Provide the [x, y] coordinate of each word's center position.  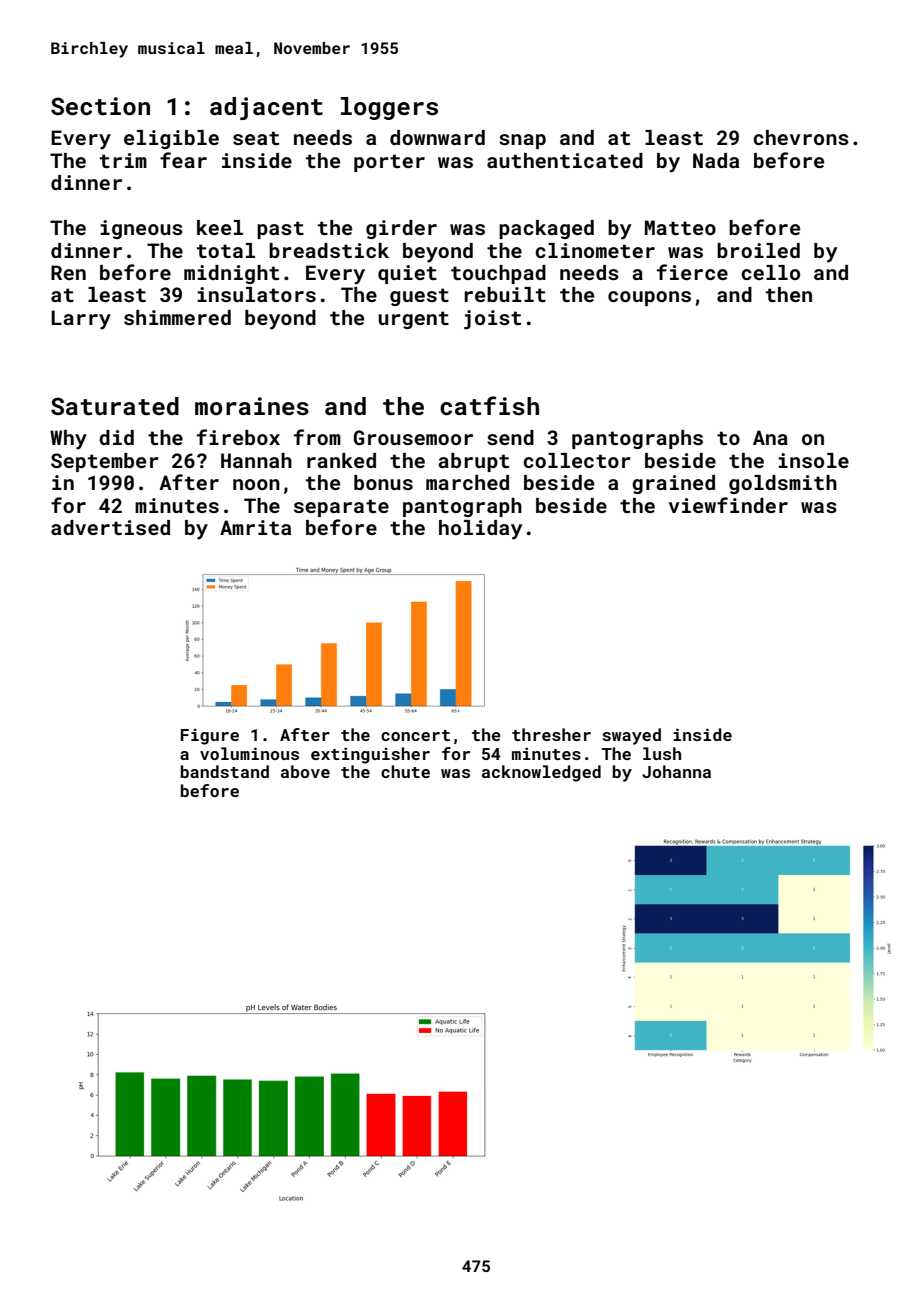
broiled [758, 250]
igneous [141, 229]
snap [522, 141]
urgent [413, 320]
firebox [238, 437]
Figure [210, 737]
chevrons [801, 137]
